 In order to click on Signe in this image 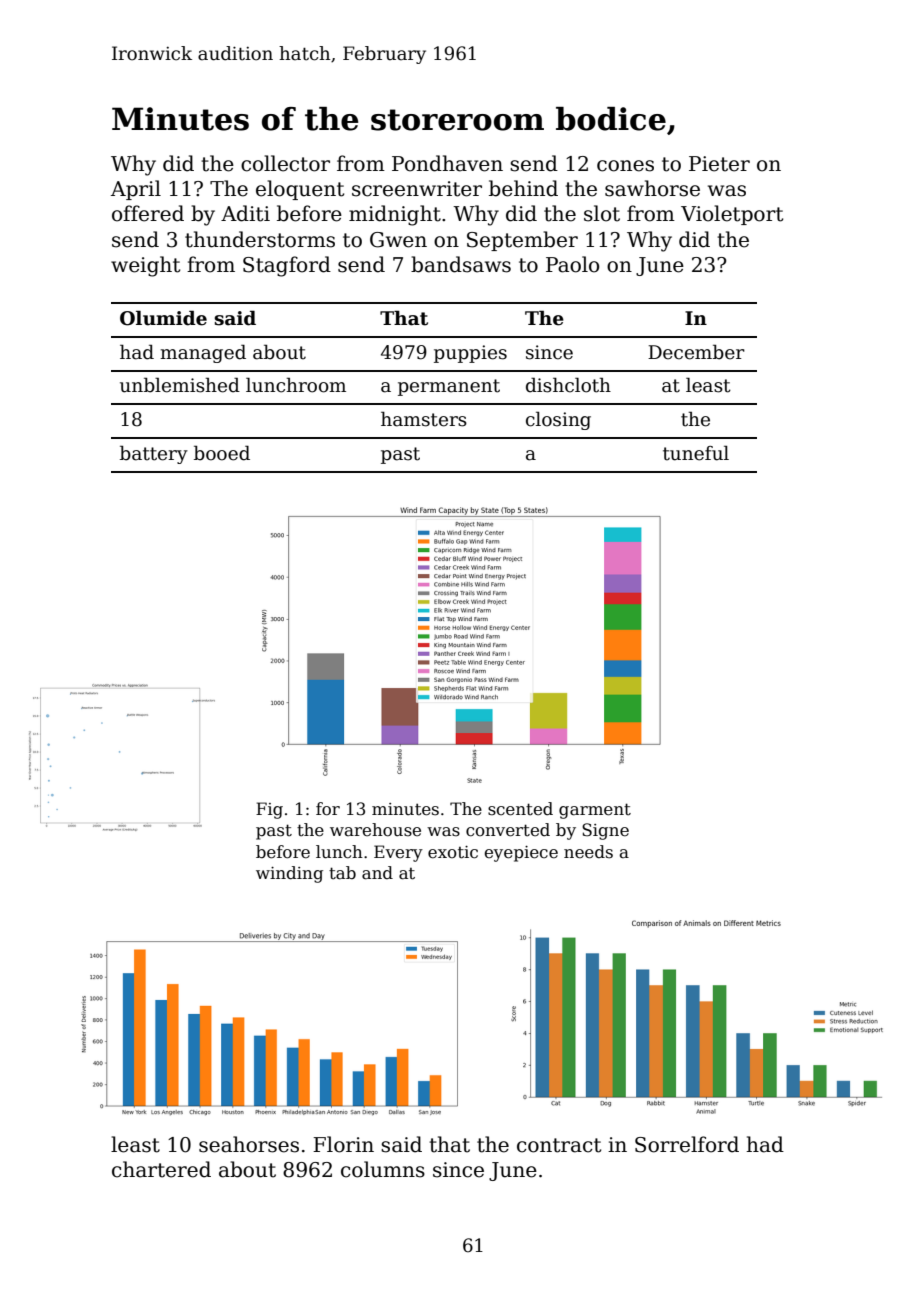, I will do `click(605, 831)`.
